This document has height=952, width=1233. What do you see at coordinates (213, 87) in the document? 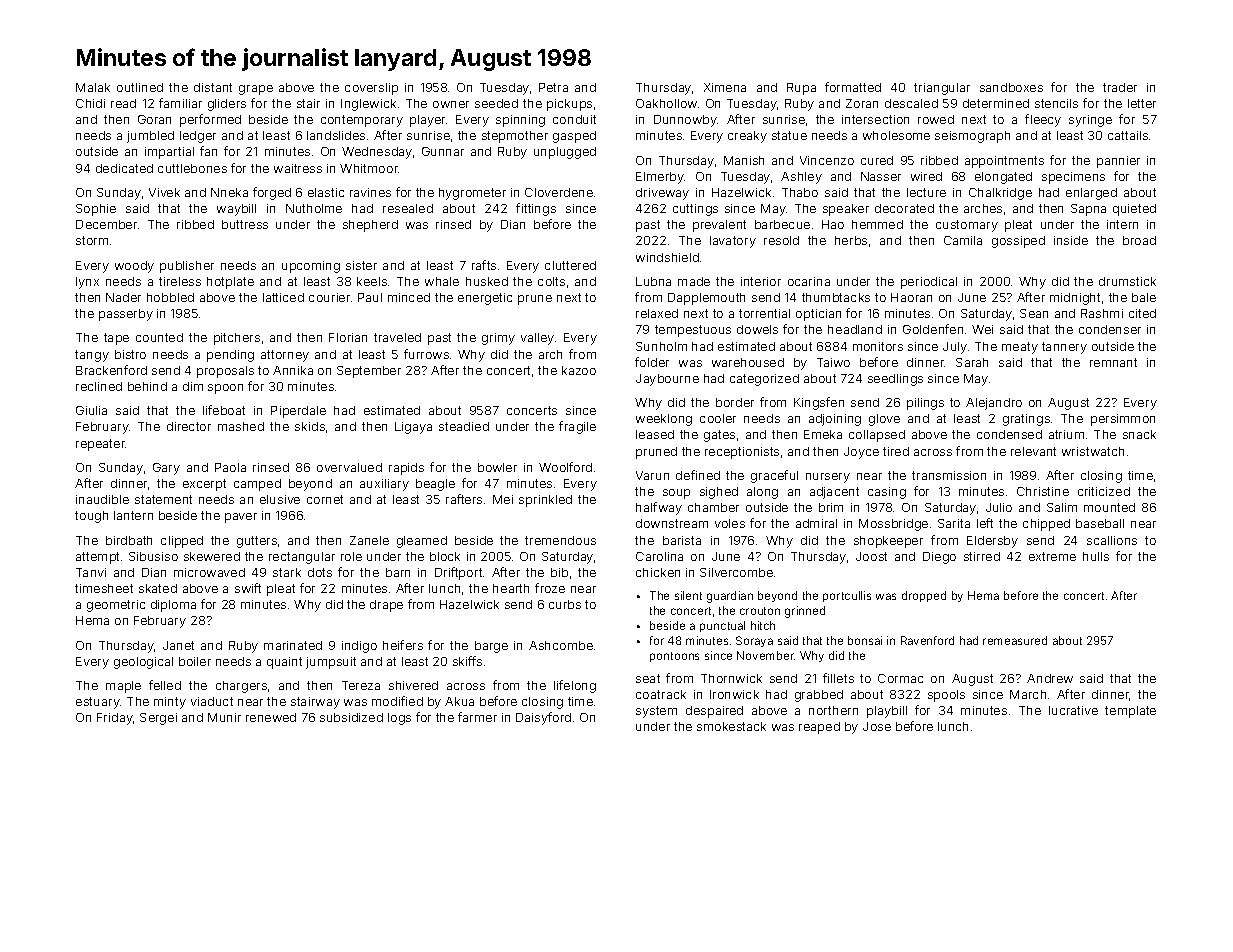
I see `distant` at bounding box center [213, 87].
